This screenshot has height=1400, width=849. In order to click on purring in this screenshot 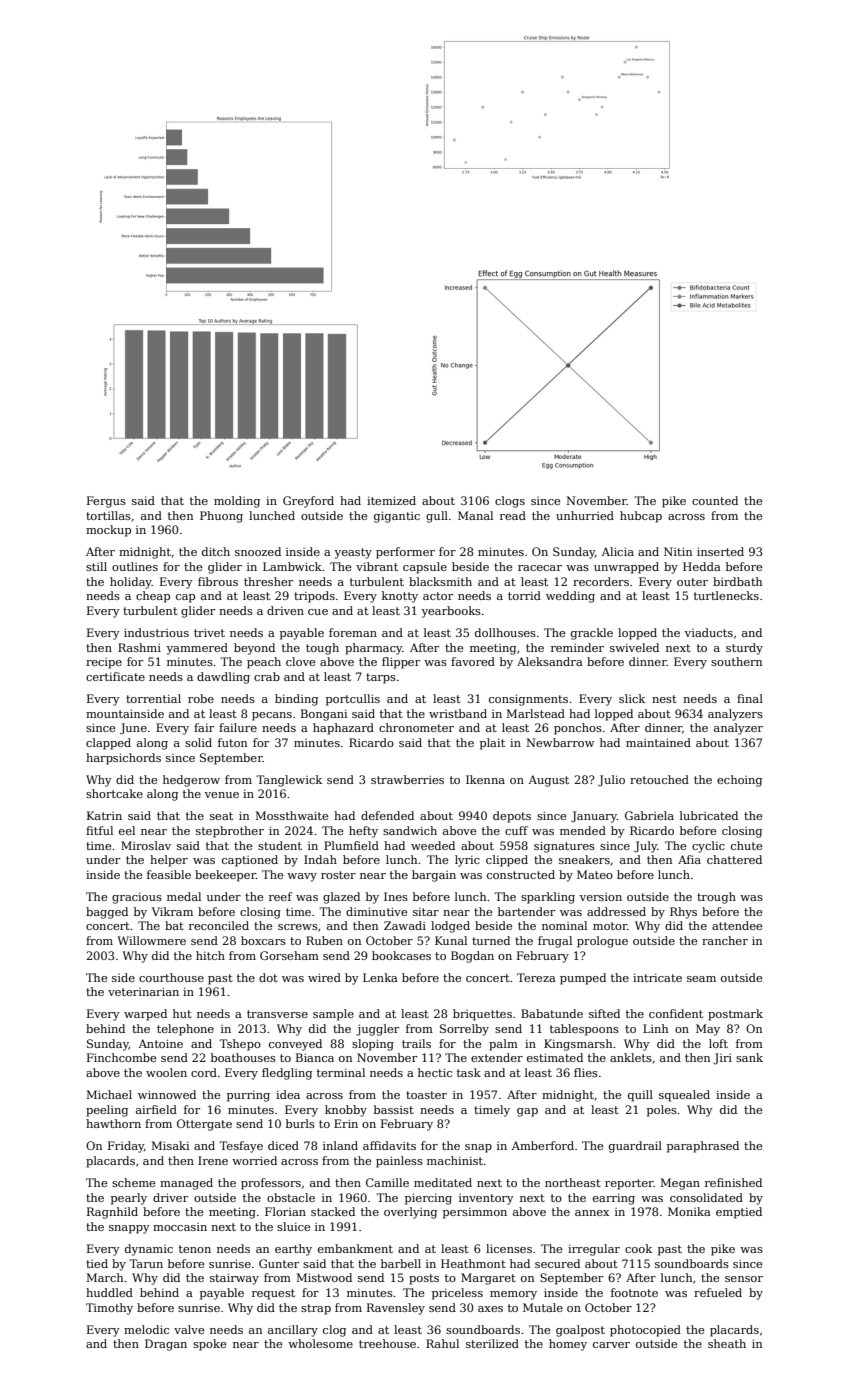, I will do `click(248, 1096)`.
